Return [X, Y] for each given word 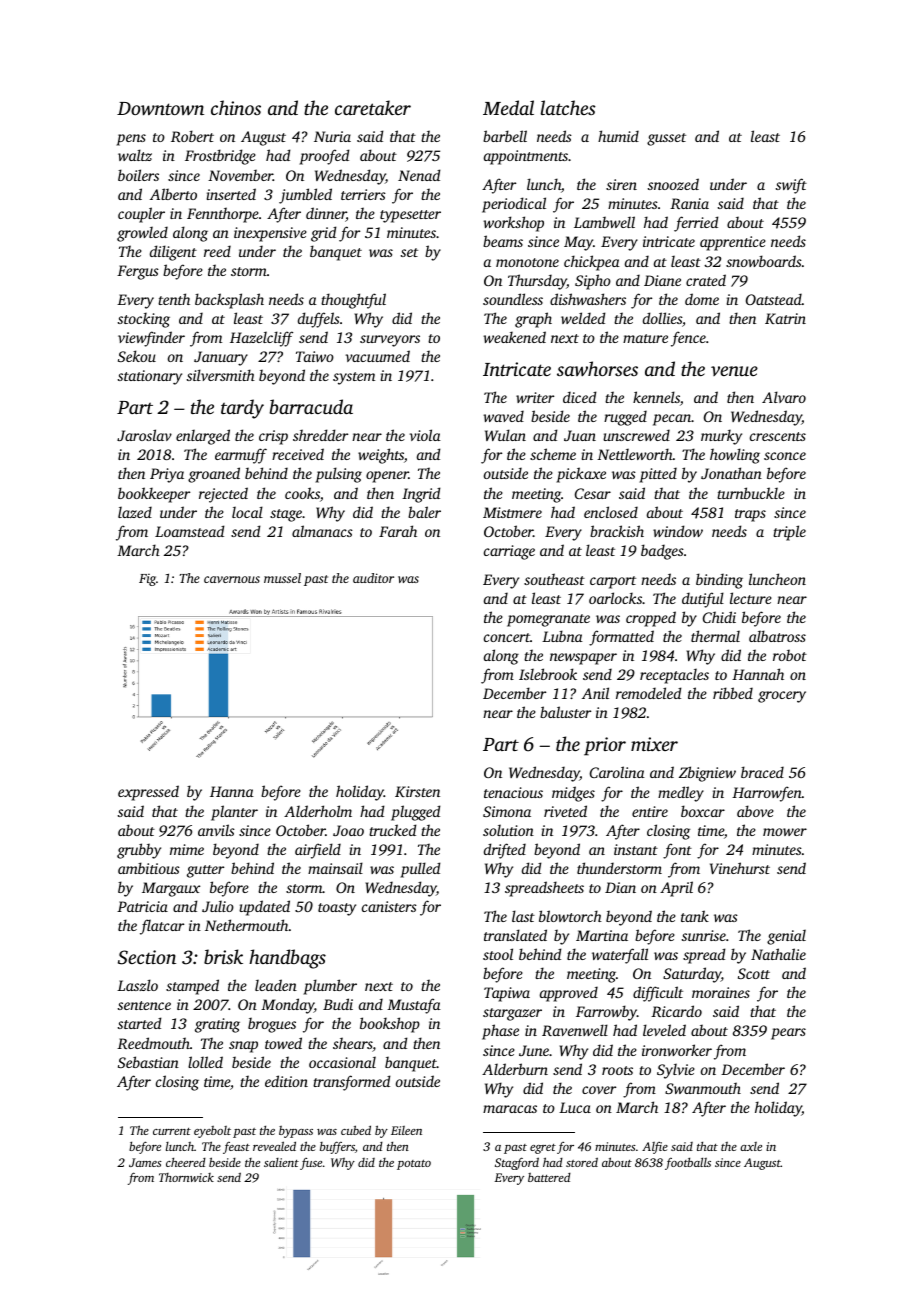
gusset [666, 139]
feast [236, 1148]
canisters [389, 906]
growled [142, 234]
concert [507, 637]
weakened [514, 337]
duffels [319, 320]
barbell [505, 136]
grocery [782, 697]
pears [788, 1034]
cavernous [232, 579]
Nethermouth [247, 925]
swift [791, 186]
